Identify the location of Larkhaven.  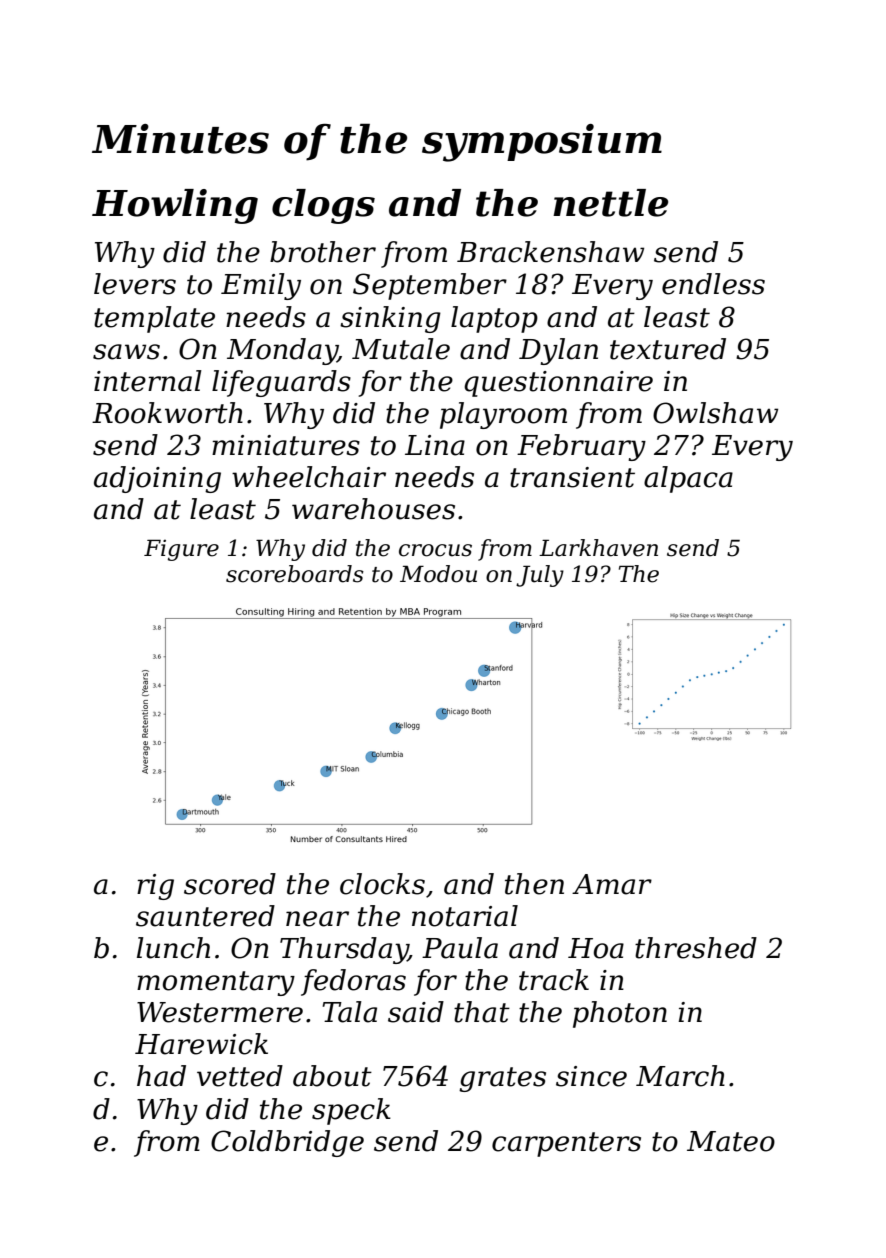
(598, 548).
